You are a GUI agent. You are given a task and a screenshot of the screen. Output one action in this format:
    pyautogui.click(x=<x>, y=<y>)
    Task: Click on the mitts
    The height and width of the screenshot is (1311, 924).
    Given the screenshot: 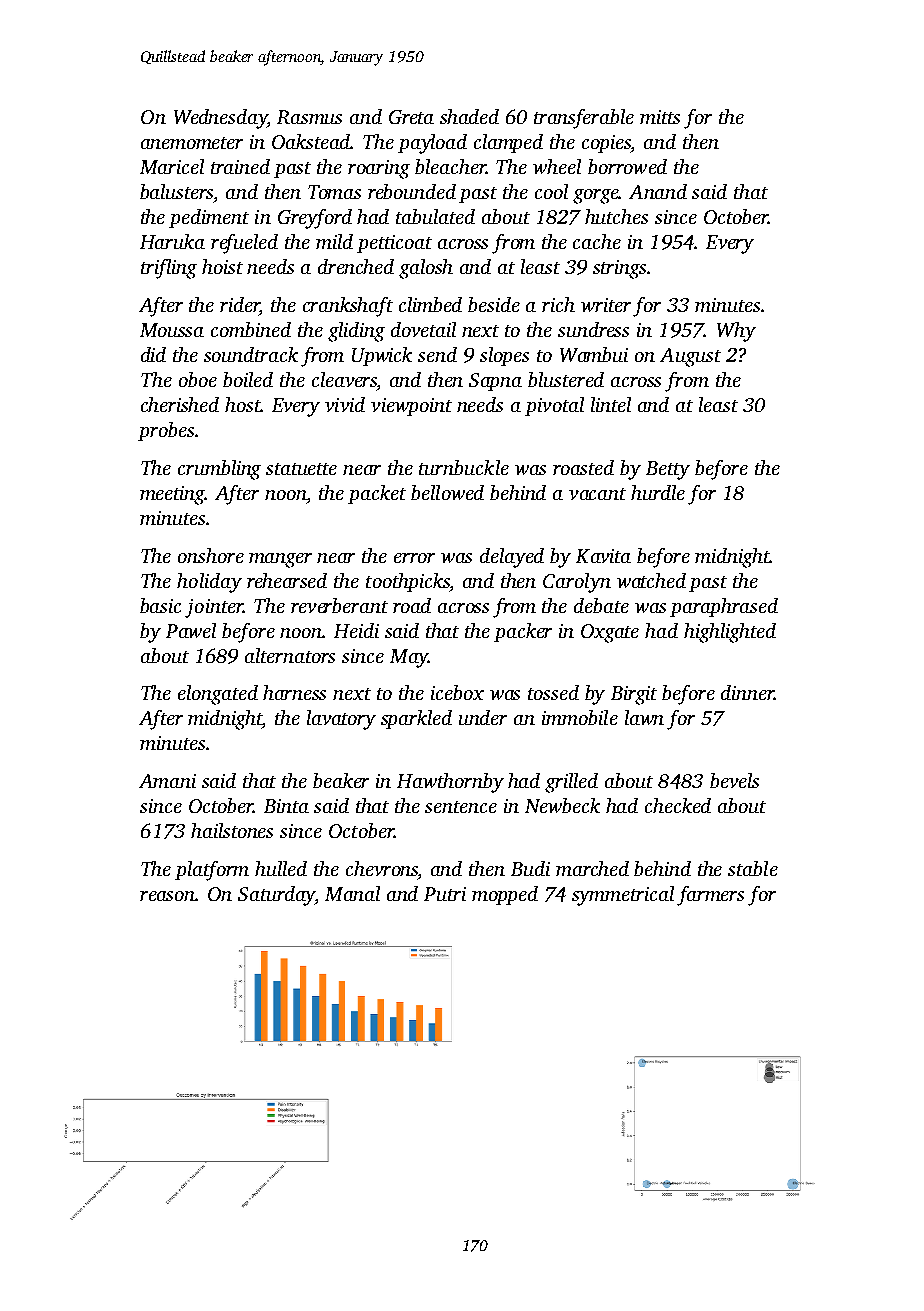 What is the action you would take?
    pyautogui.click(x=660, y=117)
